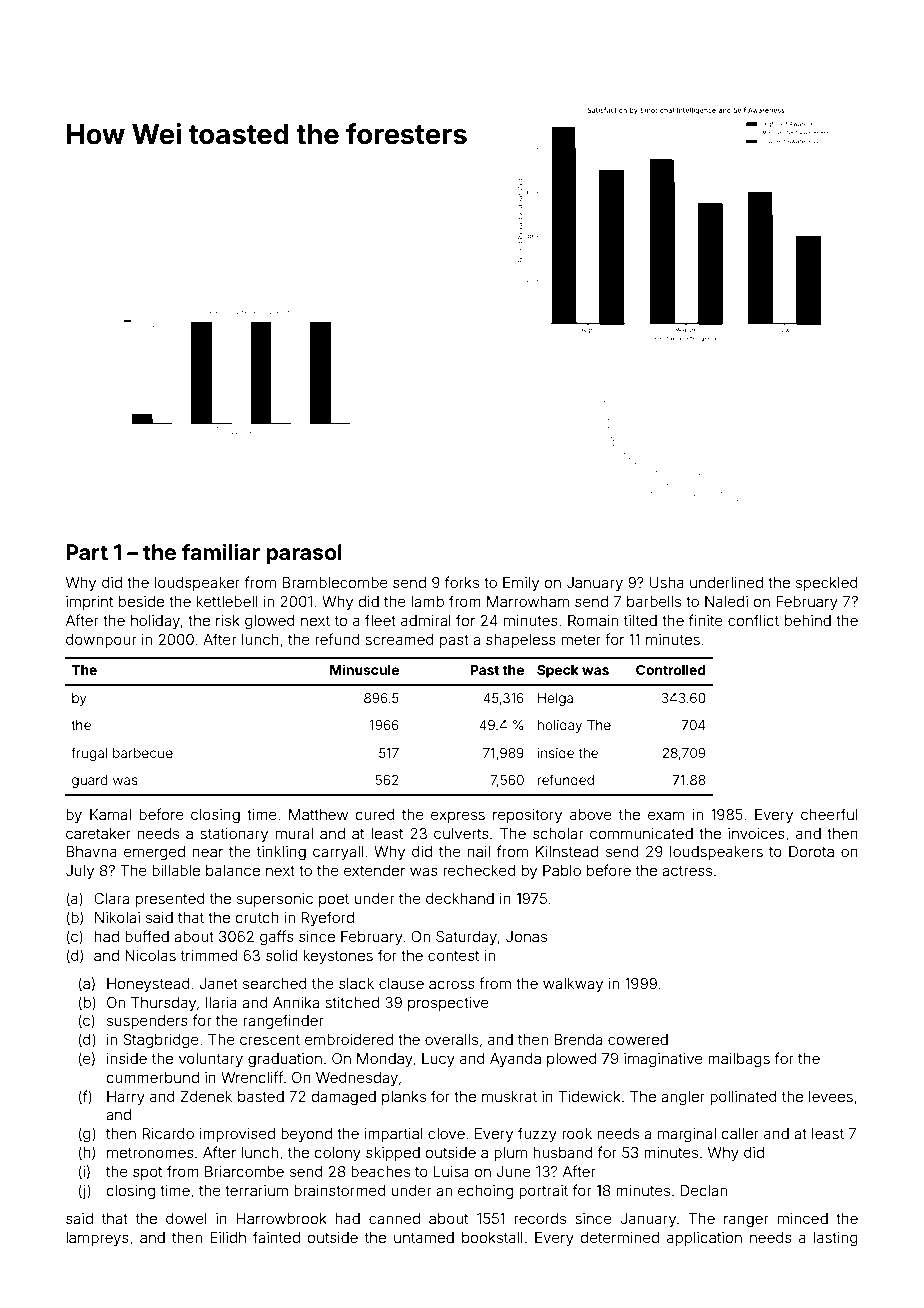  What do you see at coordinates (89, 603) in the screenshot?
I see `imprint` at bounding box center [89, 603].
